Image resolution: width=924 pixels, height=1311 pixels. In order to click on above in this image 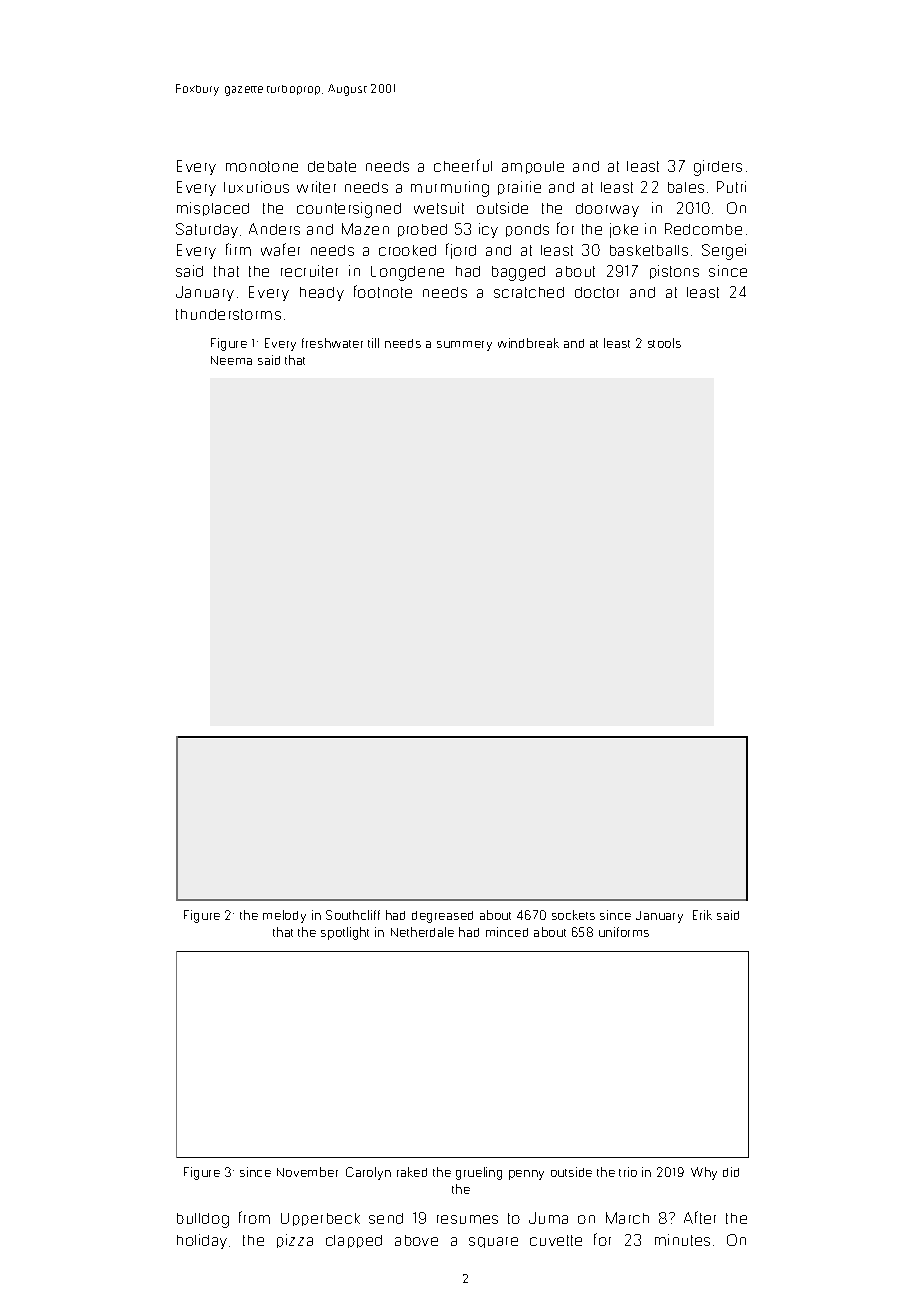, I will do `click(416, 1240)`.
